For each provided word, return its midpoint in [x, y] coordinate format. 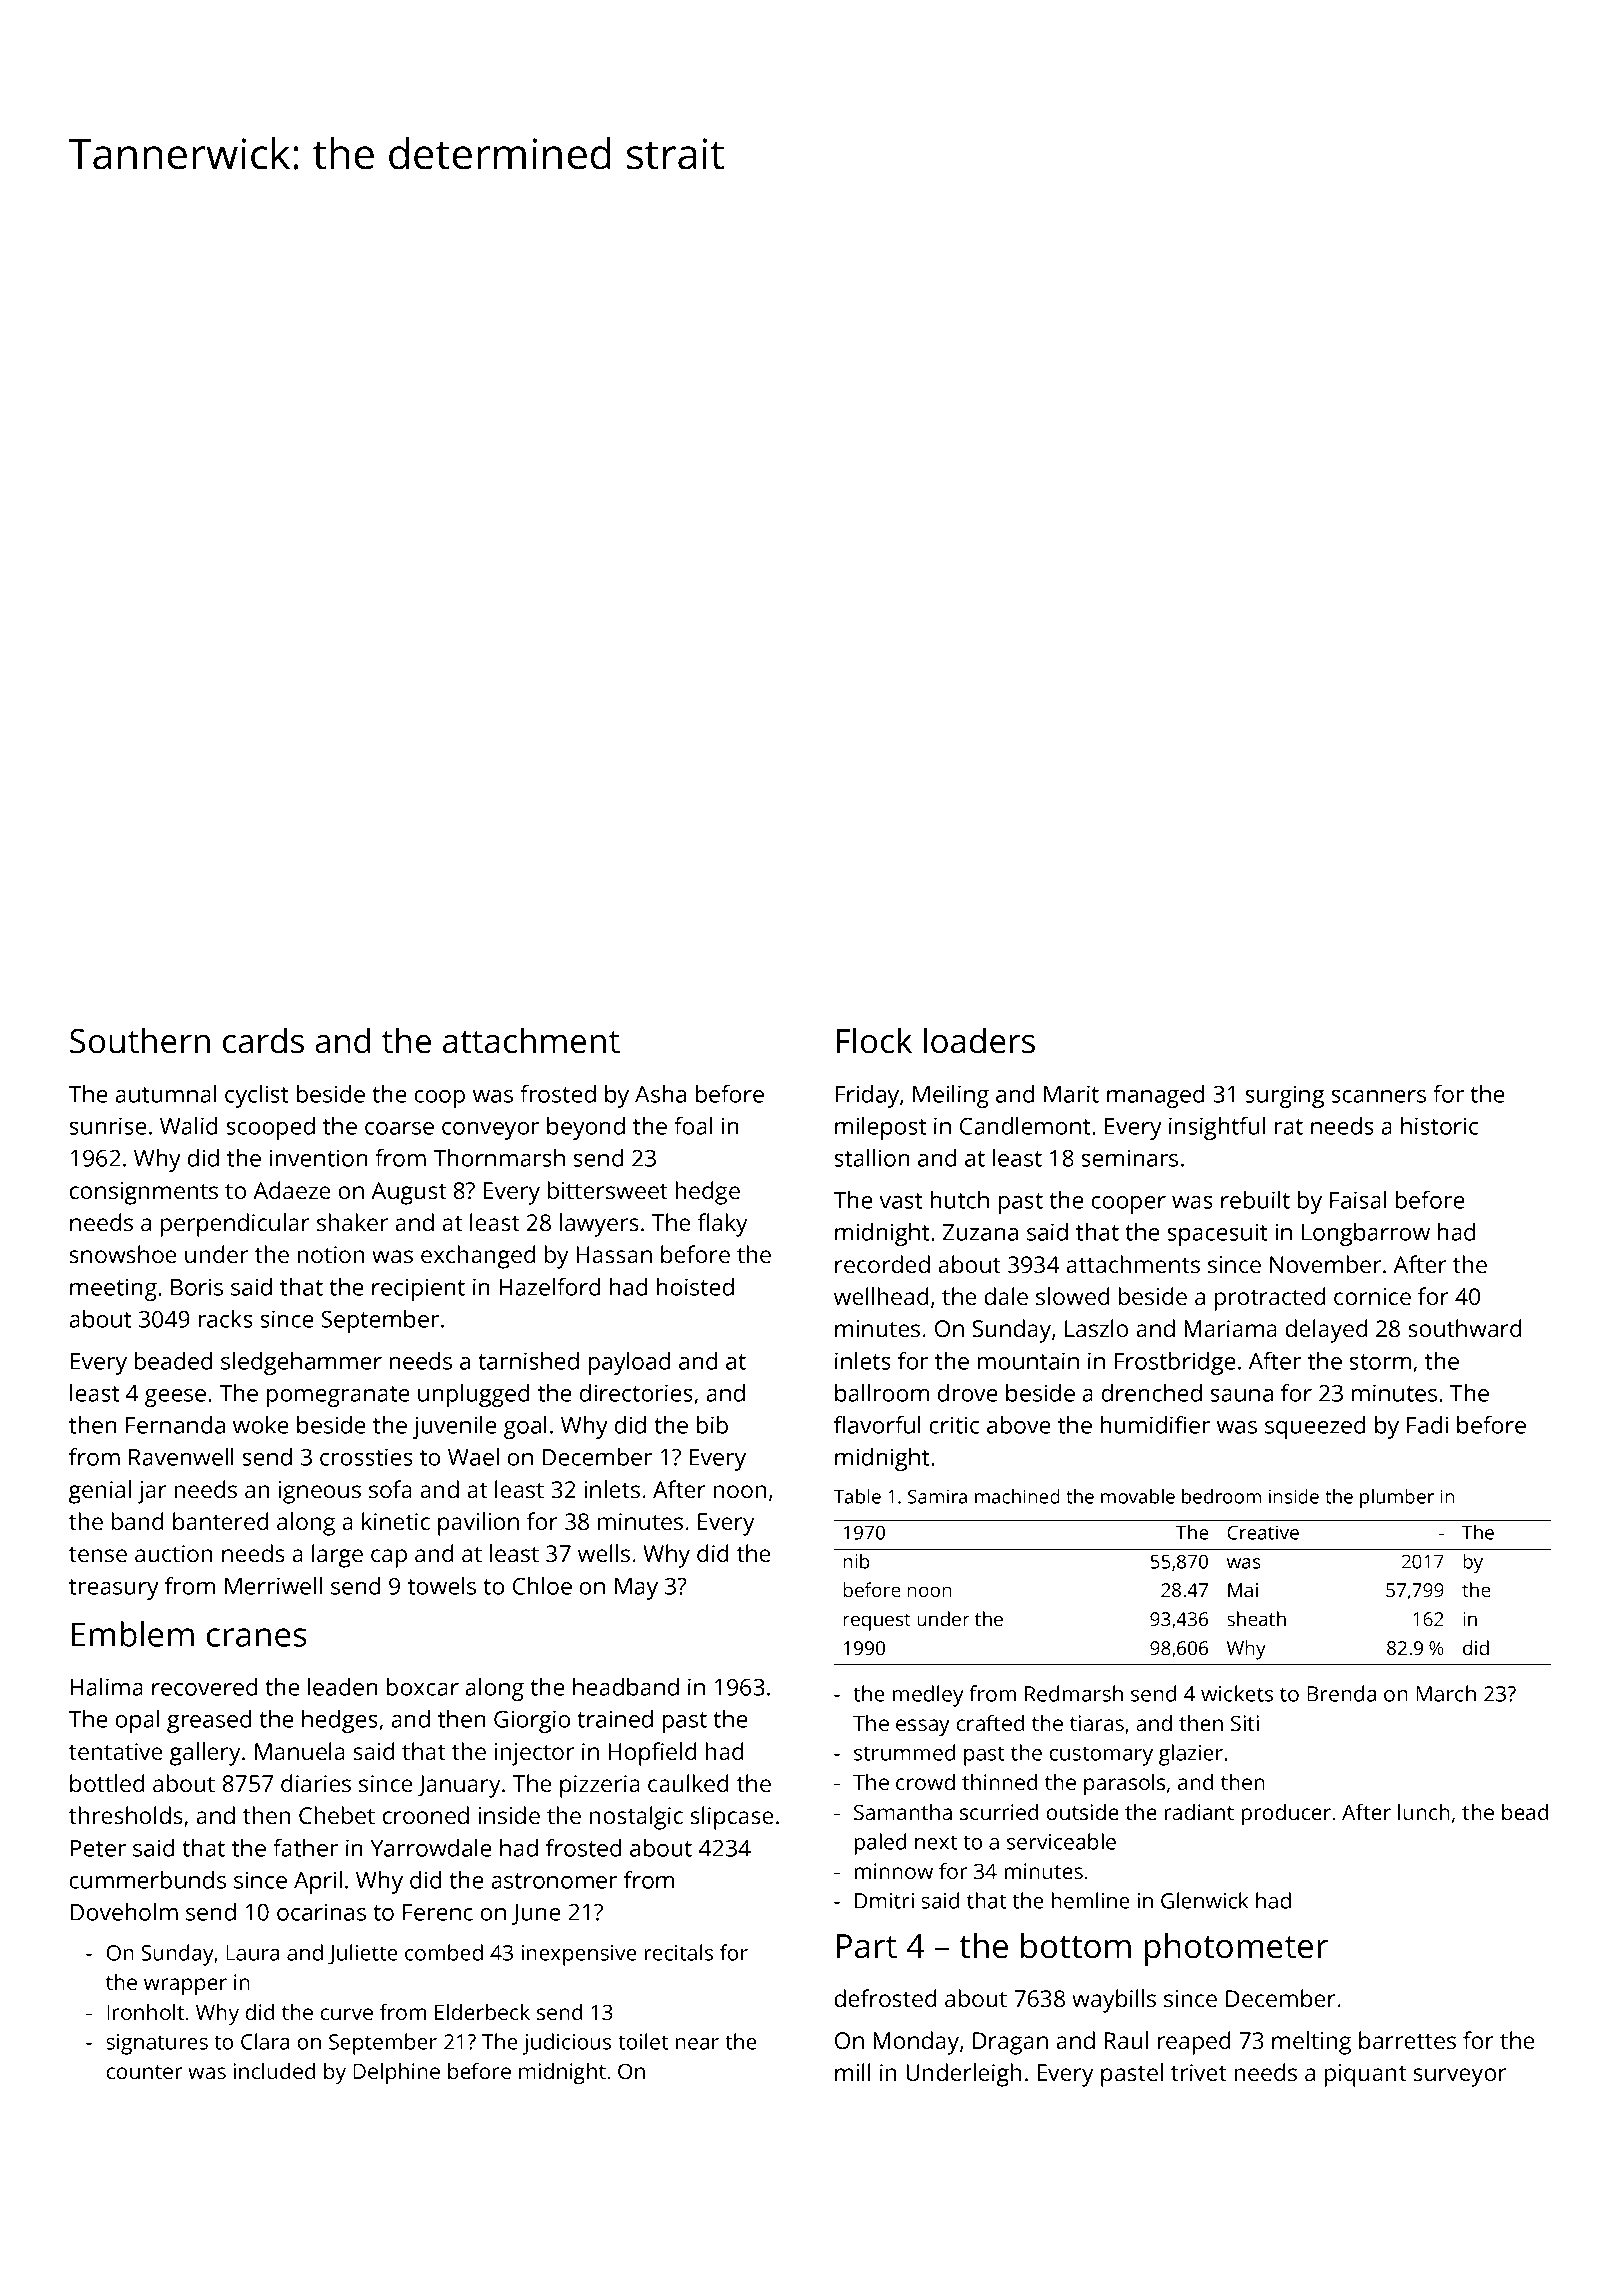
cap [389, 1558]
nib [856, 1561]
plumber [1397, 1498]
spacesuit [1217, 1234]
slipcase [732, 1818]
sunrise [108, 1126]
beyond [586, 1128]
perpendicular [235, 1225]
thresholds [126, 1815]
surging [1284, 1096]
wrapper [185, 1986]
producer [1286, 1814]
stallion [872, 1158]
